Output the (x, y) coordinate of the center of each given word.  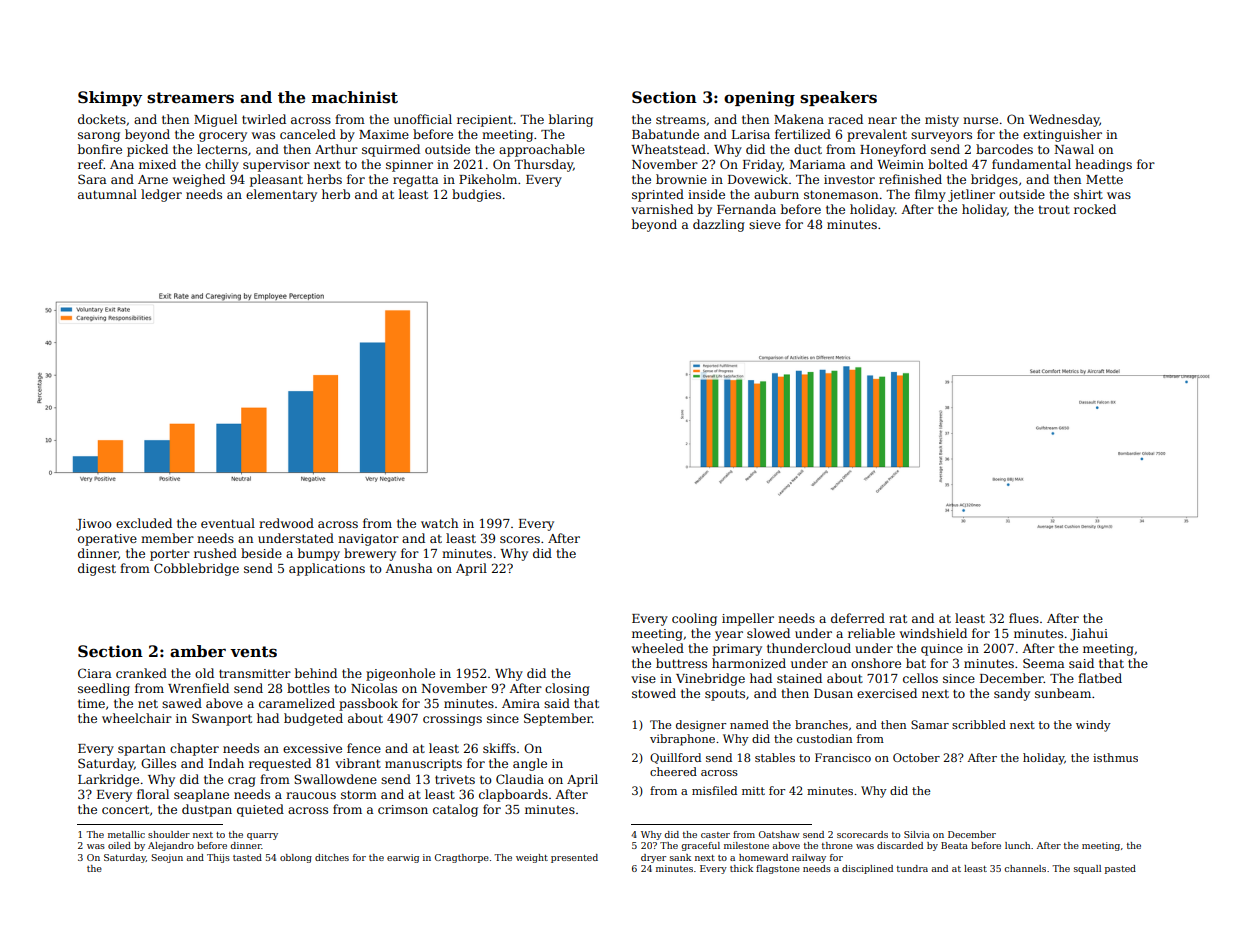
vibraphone (682, 740)
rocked (1095, 209)
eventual (228, 523)
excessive (312, 748)
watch (439, 523)
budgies (476, 195)
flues (1024, 618)
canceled (308, 134)
